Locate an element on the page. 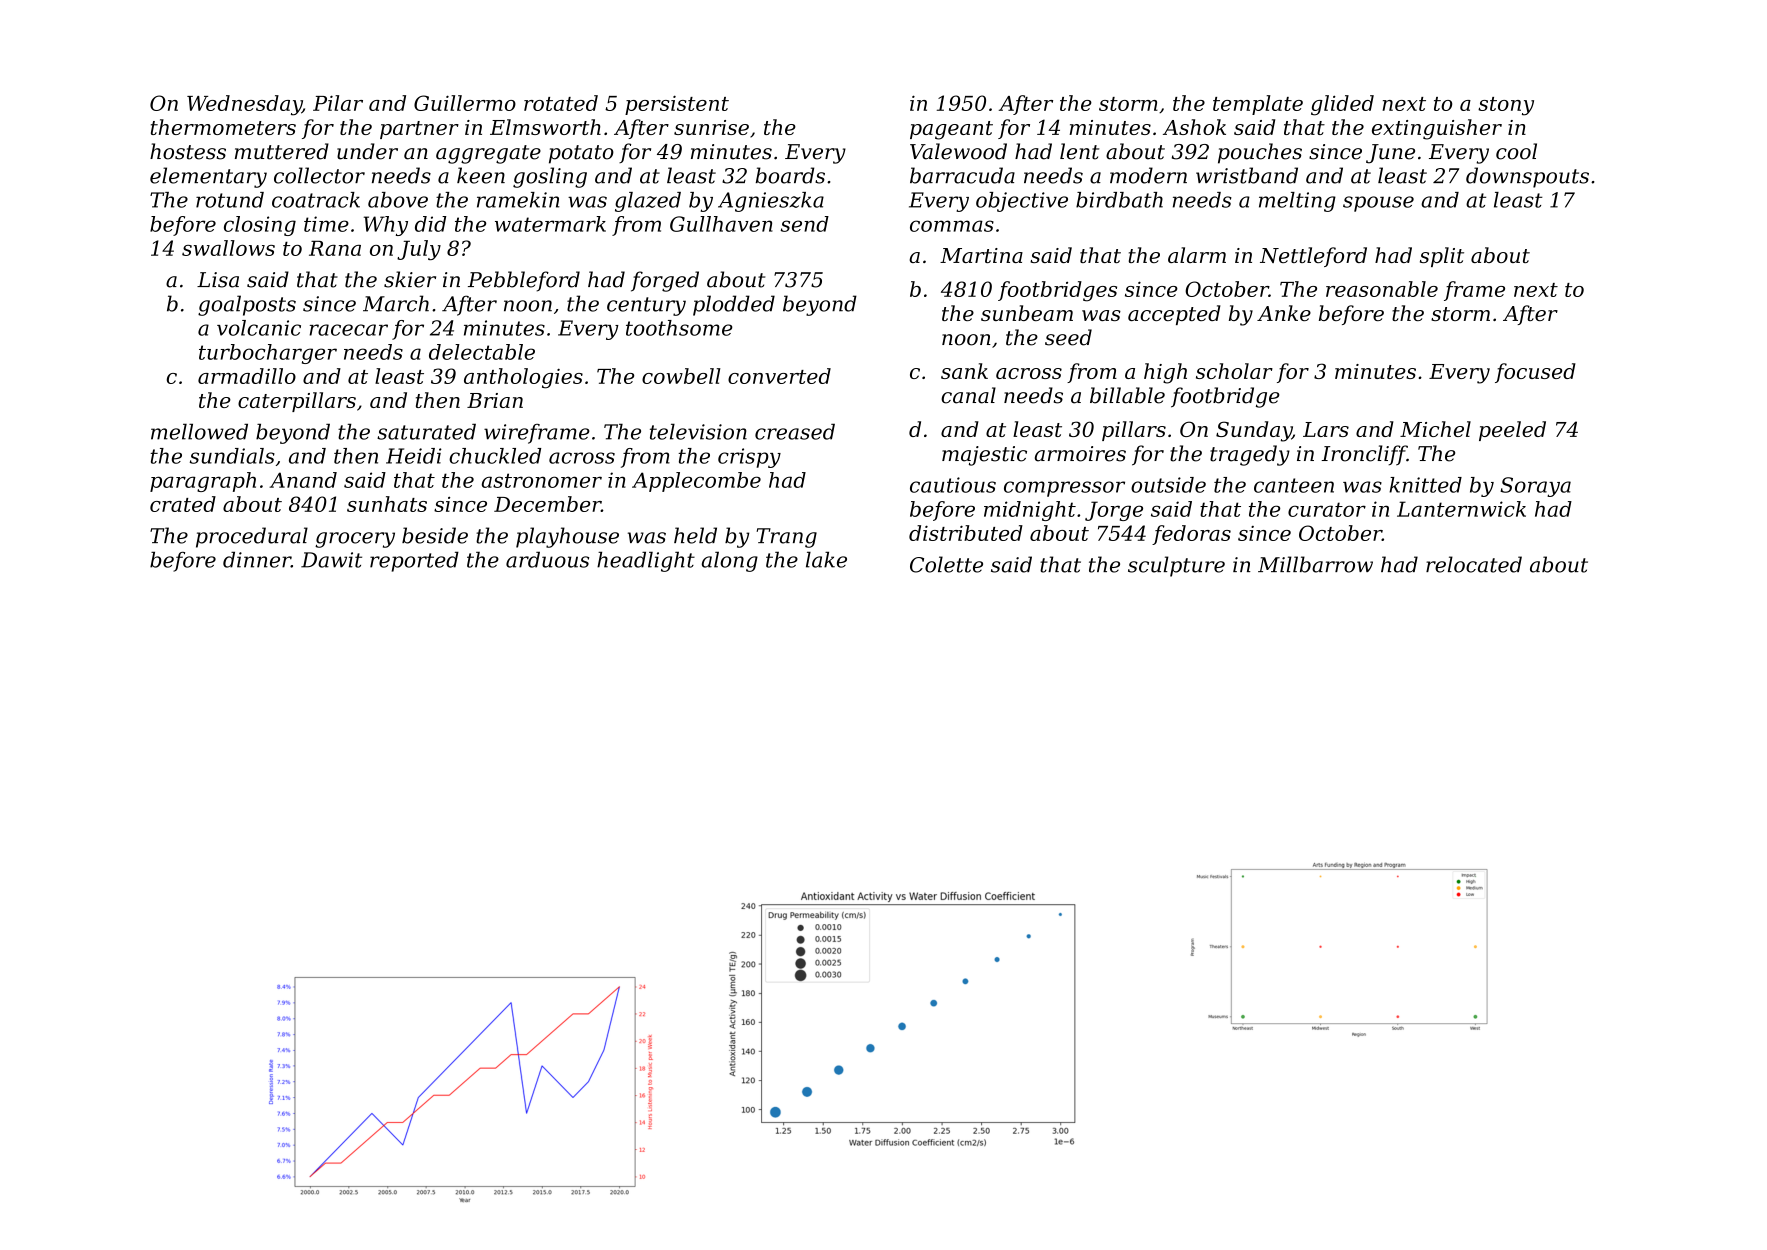 This document has width=1767, height=1250. sank is located at coordinates (964, 371).
